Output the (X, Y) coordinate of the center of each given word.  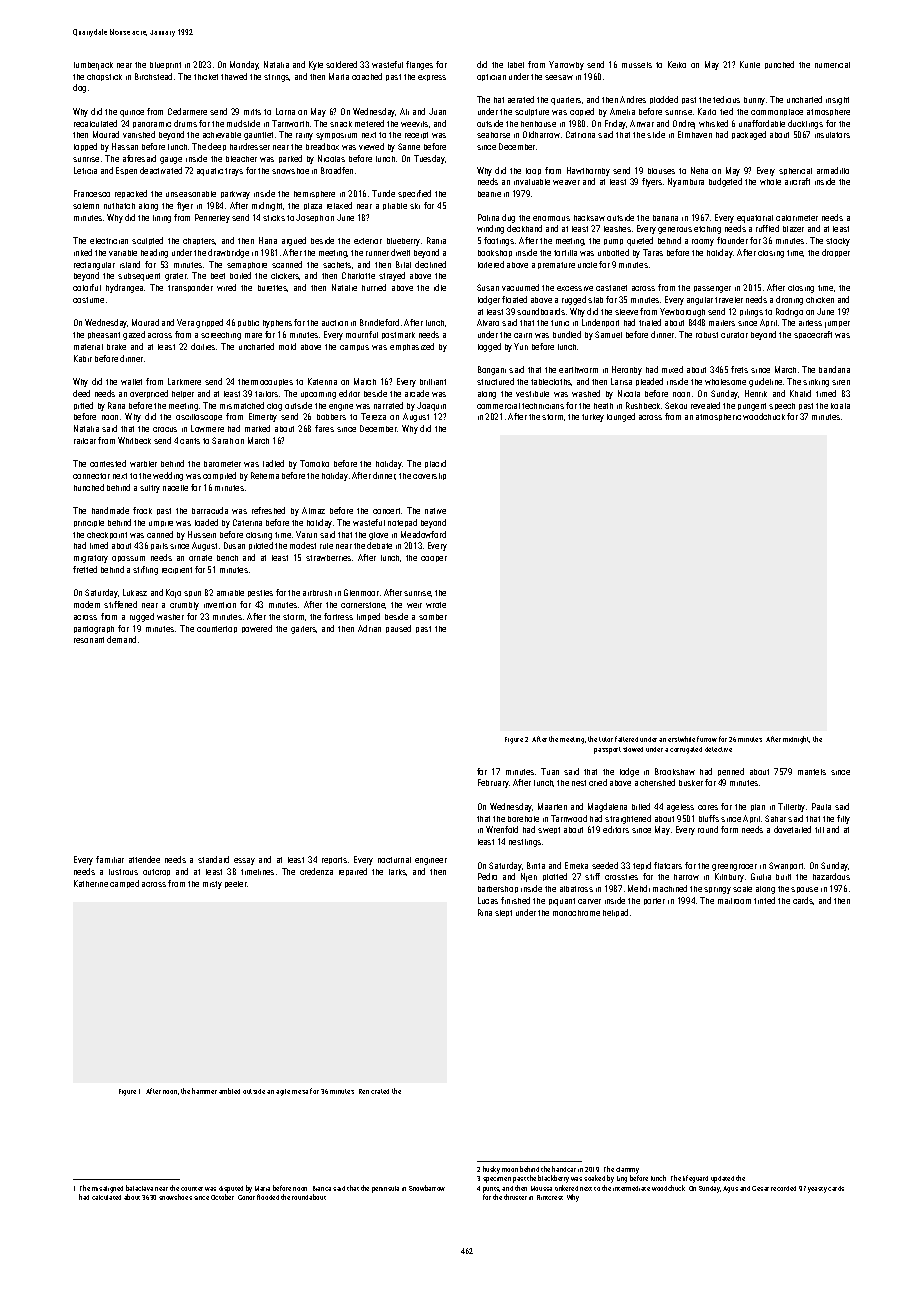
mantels (812, 772)
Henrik (756, 393)
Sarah (222, 440)
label (516, 65)
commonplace (777, 112)
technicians (543, 406)
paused (398, 629)
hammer (204, 1091)
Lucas (488, 900)
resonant (89, 640)
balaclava (139, 1188)
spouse (804, 890)
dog (79, 88)
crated (380, 1091)
